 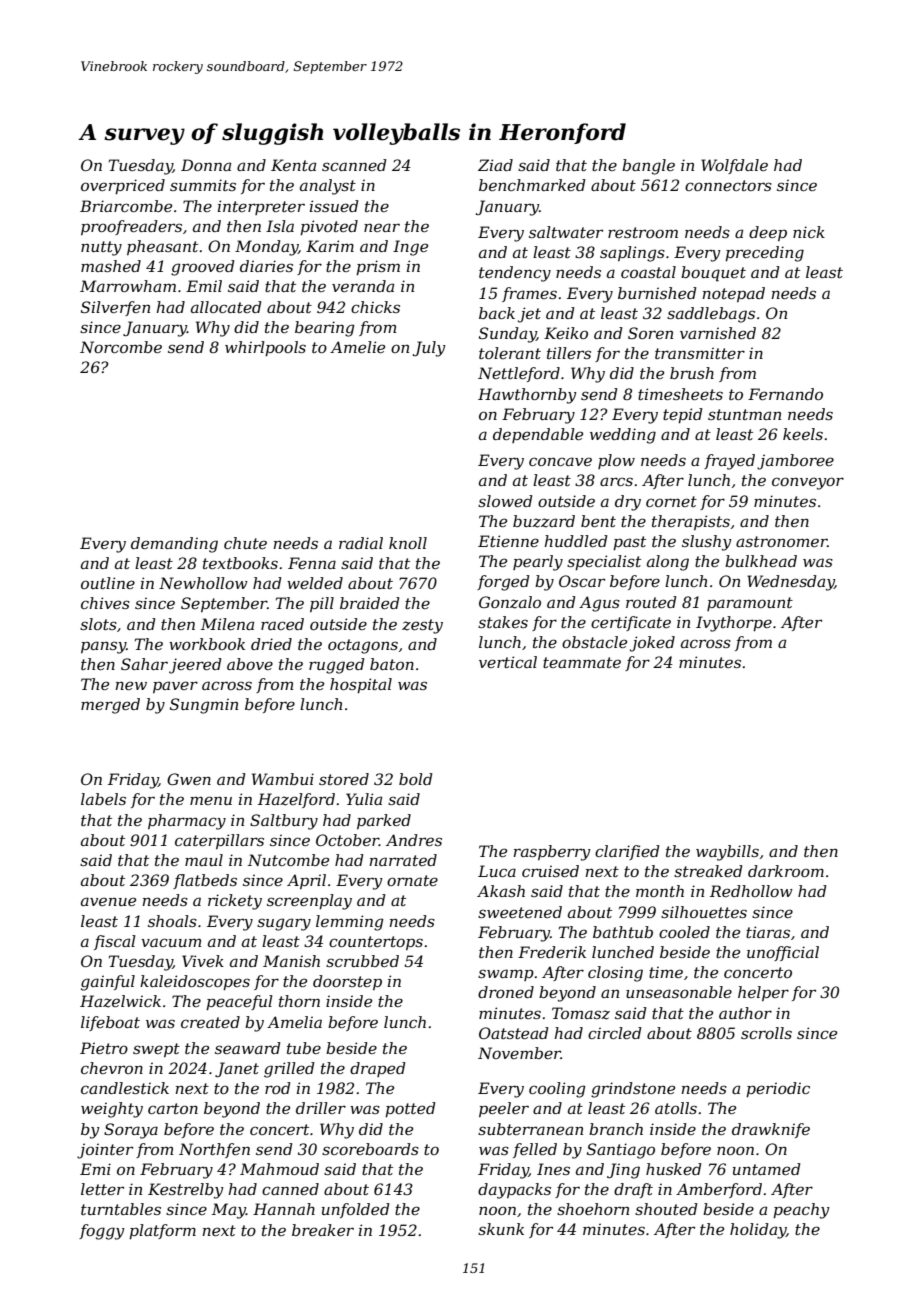 I want to click on sweetened, so click(x=520, y=912).
